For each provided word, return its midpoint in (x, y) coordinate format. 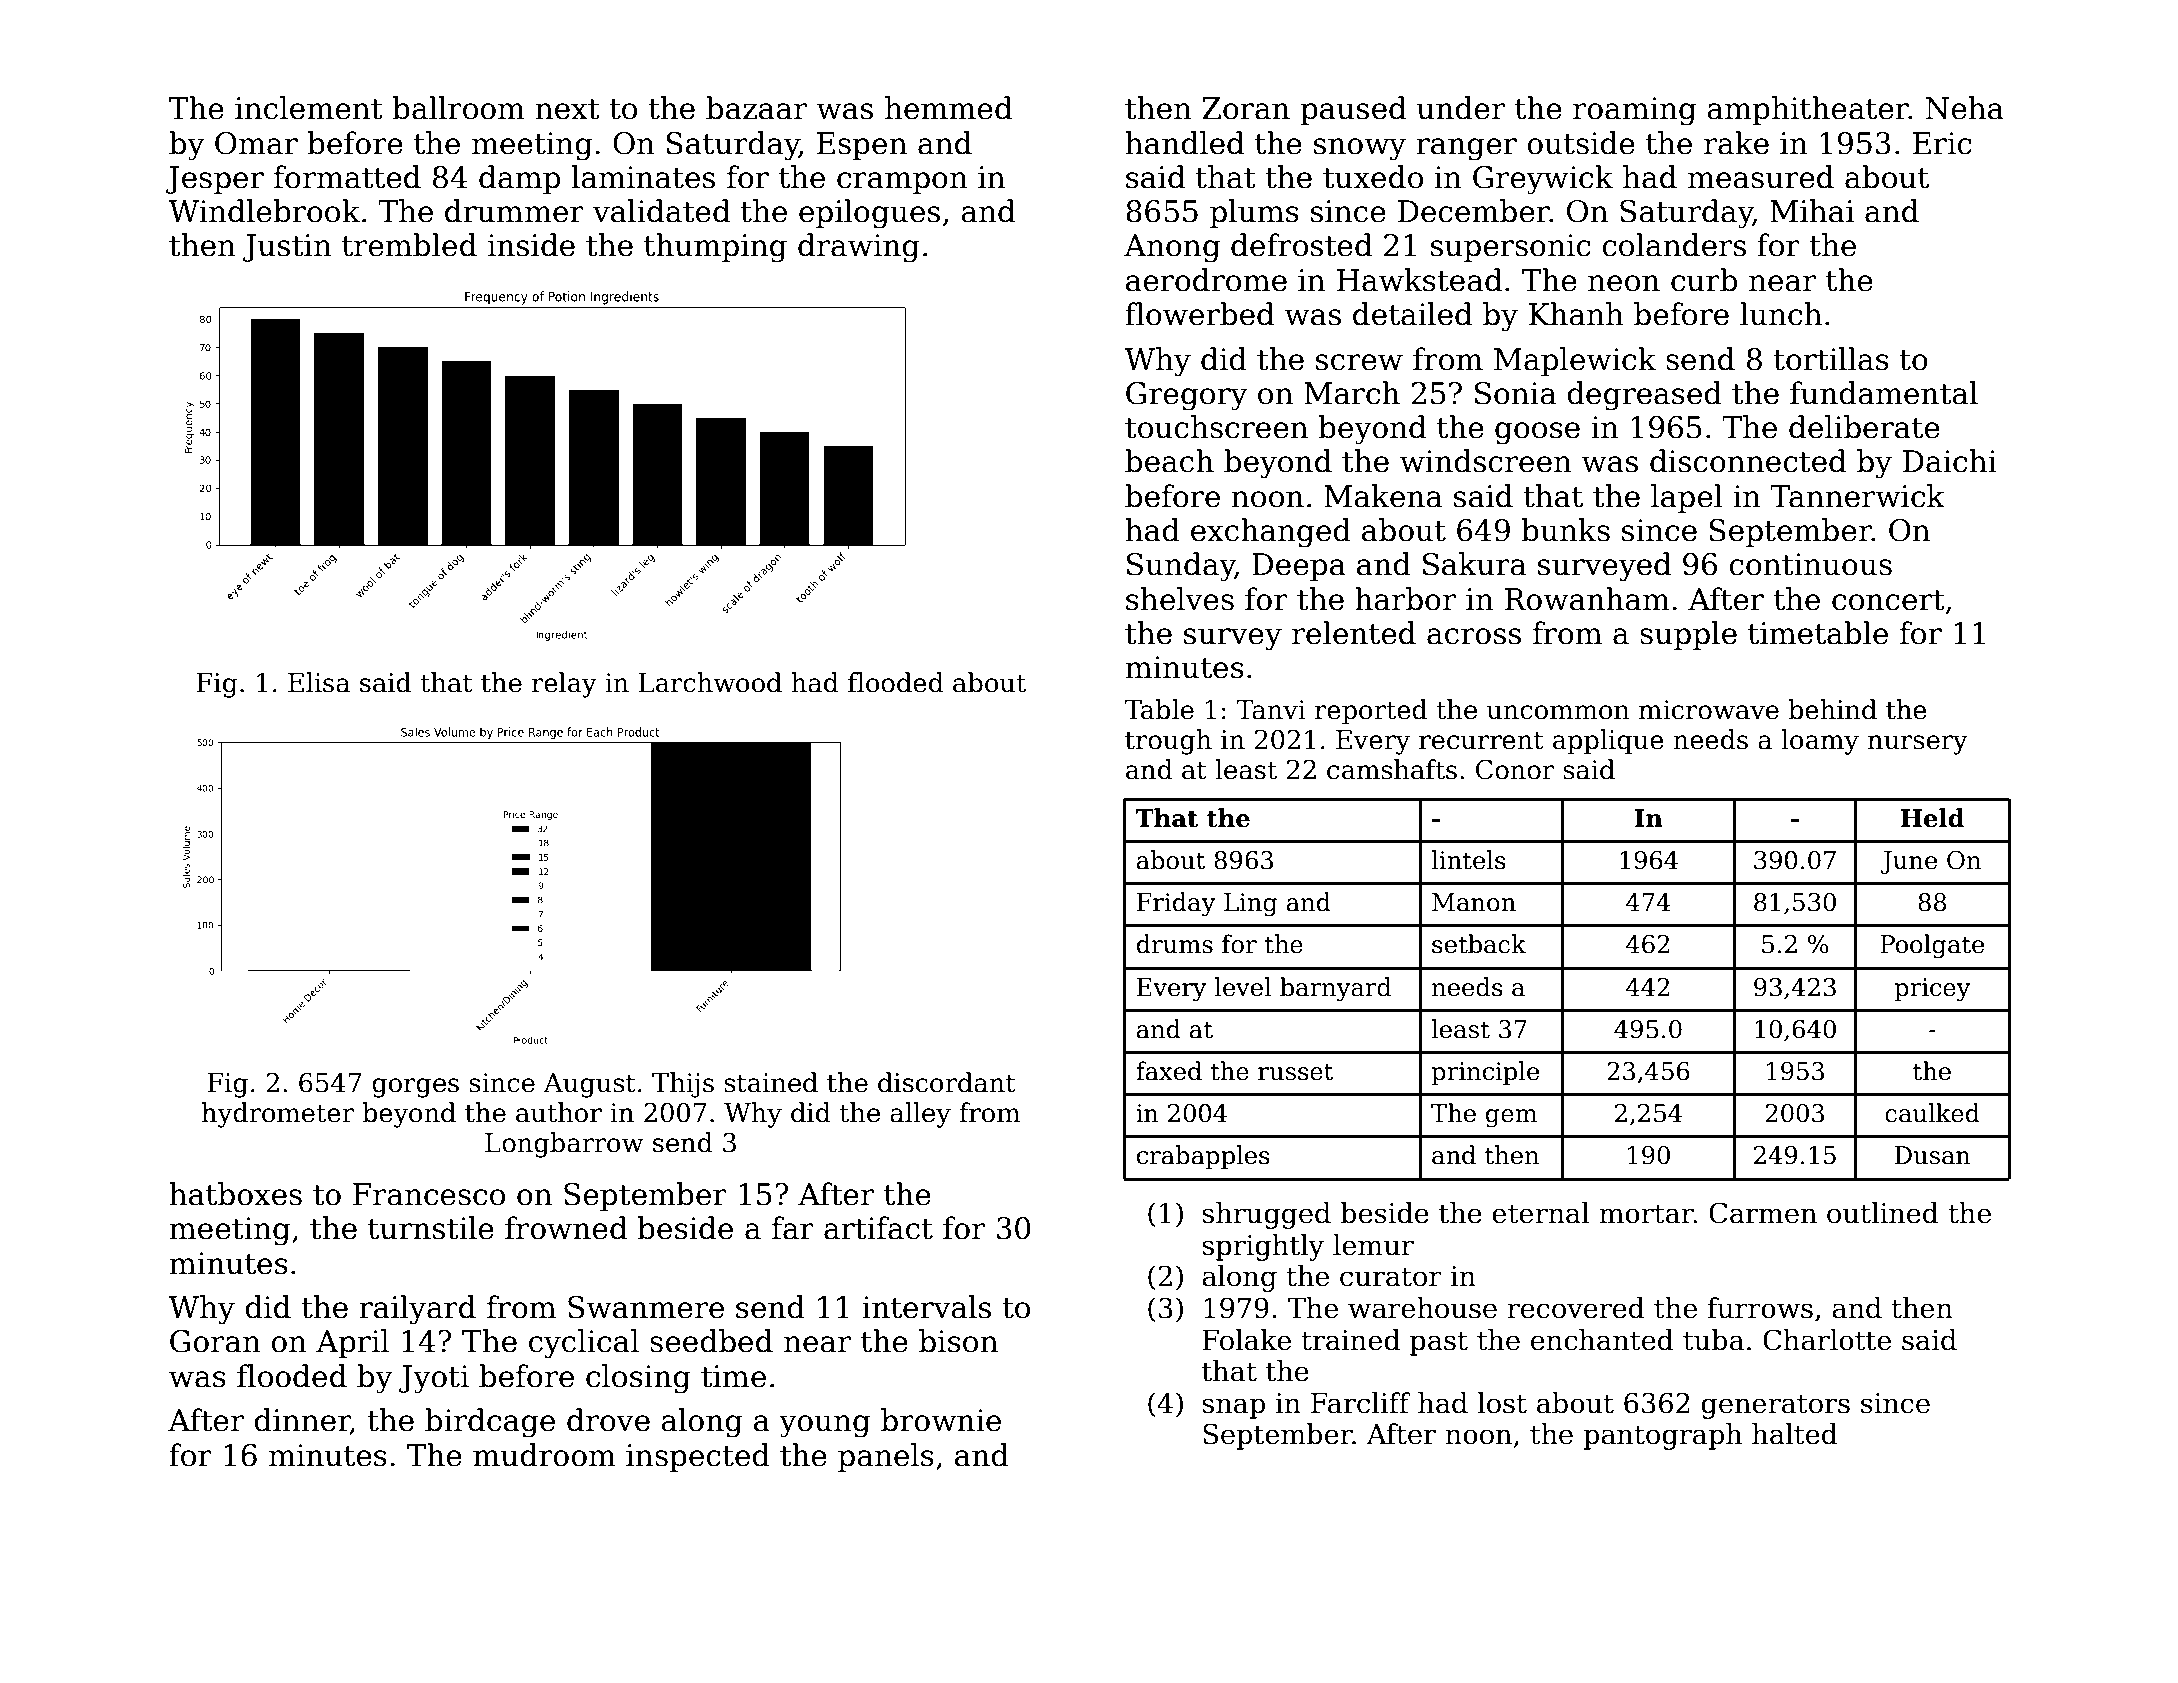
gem (1511, 1118)
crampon (902, 183)
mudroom (544, 1455)
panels (886, 1457)
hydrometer (278, 1115)
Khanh (1576, 314)
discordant (947, 1082)
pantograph (1662, 1436)
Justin (287, 248)
